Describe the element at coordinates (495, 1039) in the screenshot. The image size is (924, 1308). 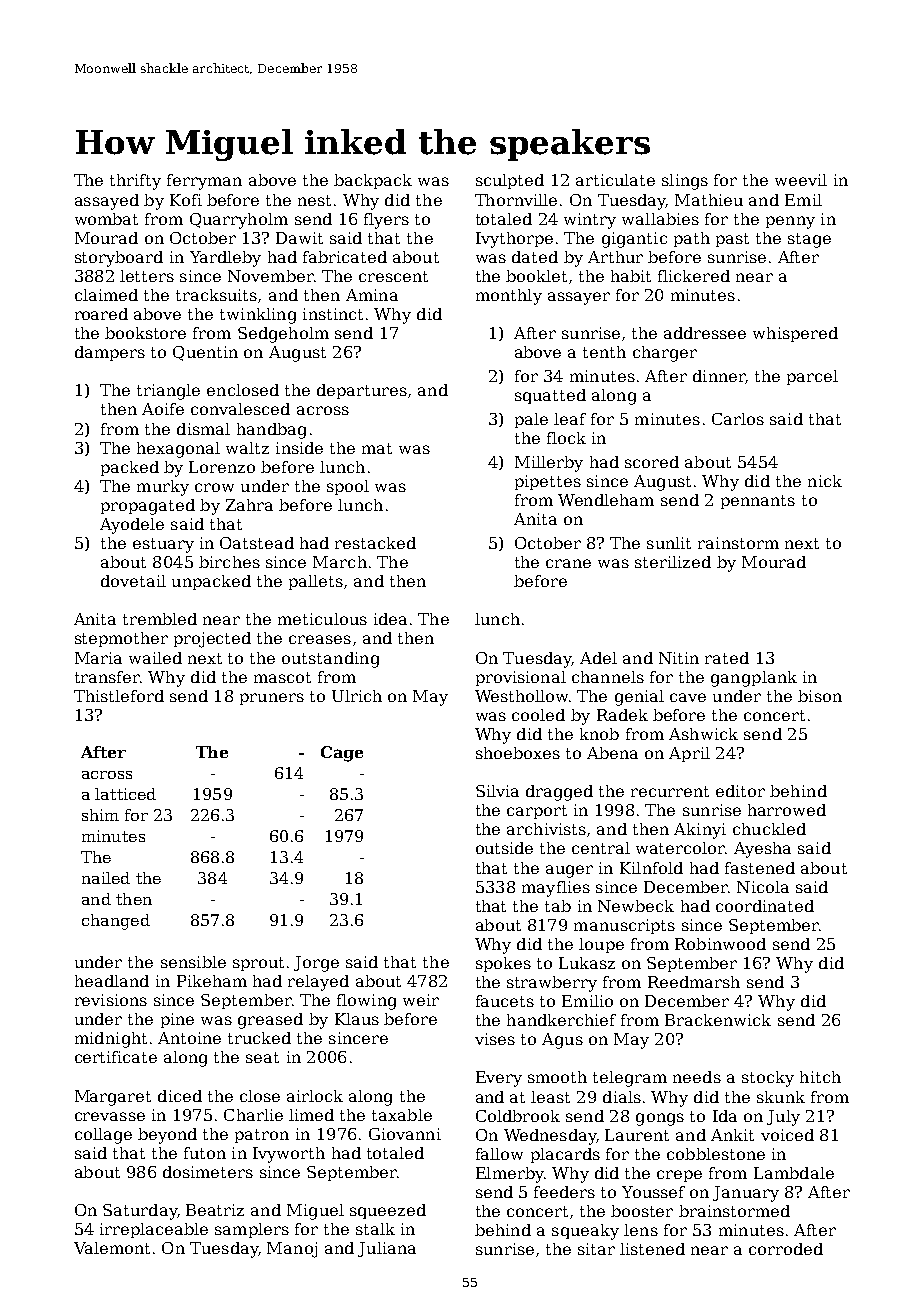
I see `vises` at that location.
